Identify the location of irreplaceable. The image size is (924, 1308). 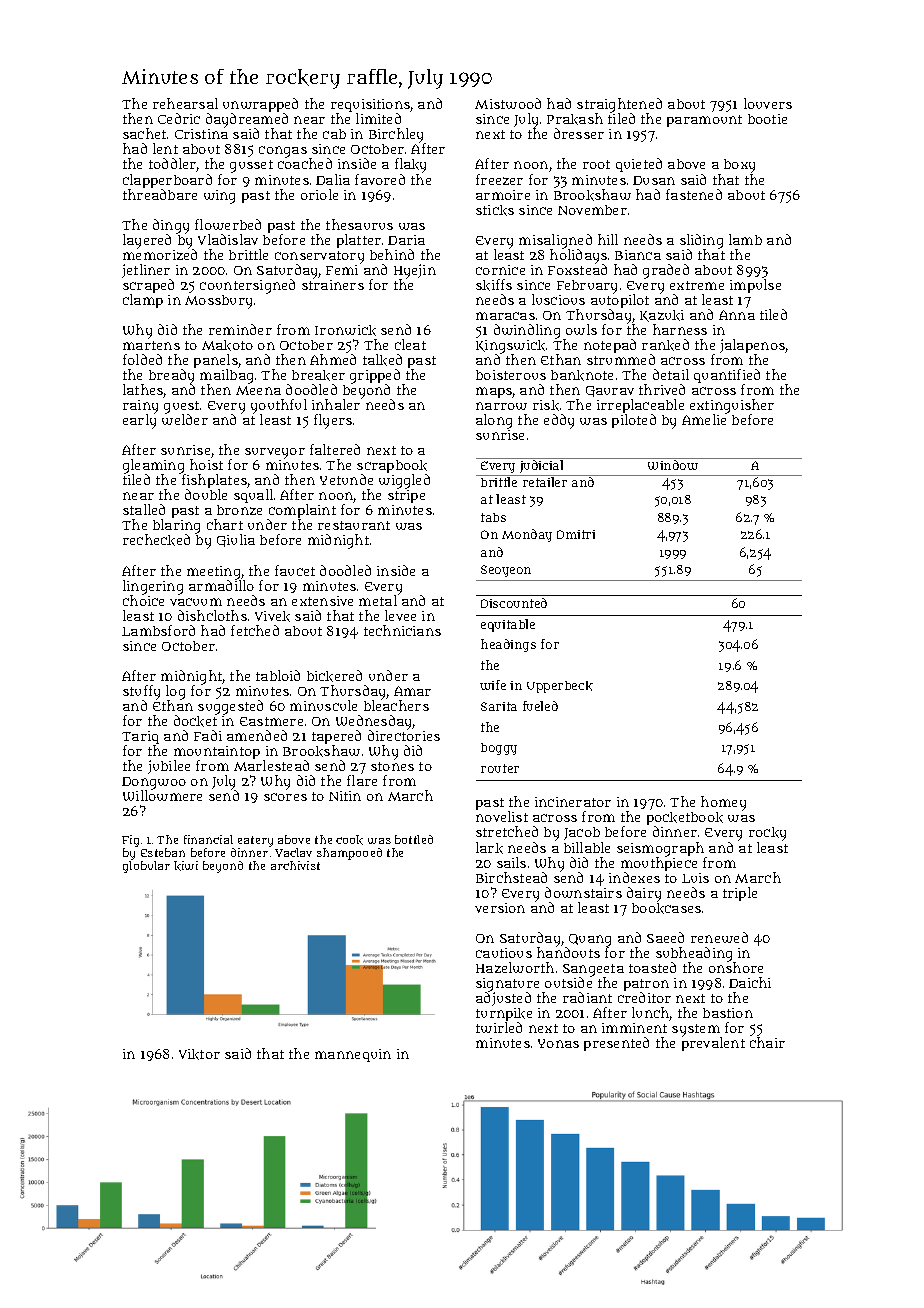
(640, 406).
